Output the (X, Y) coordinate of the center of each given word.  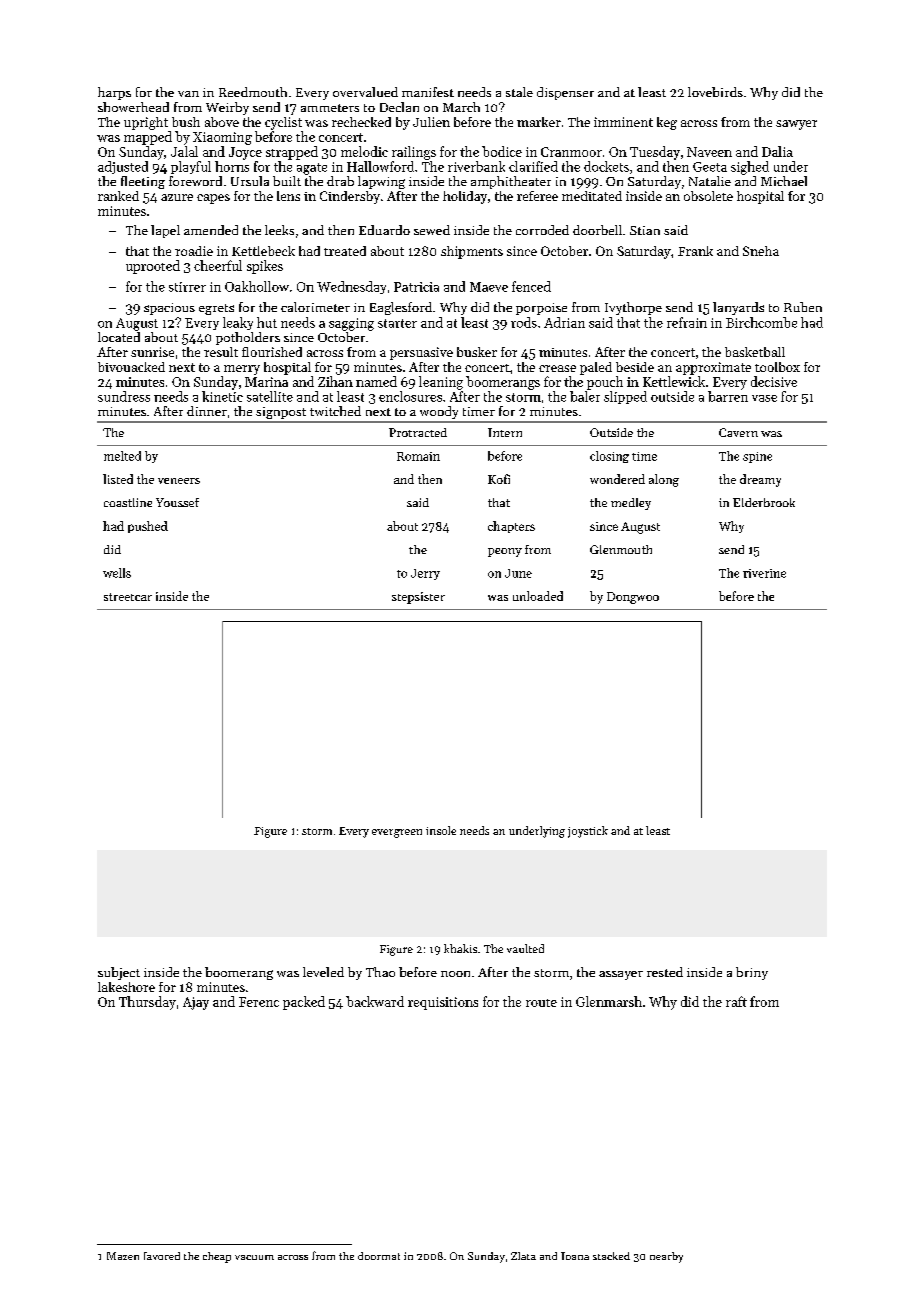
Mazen (123, 1256)
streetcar (128, 597)
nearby (666, 1257)
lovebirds (715, 92)
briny (752, 973)
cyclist (283, 123)
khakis (460, 948)
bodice (502, 151)
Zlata (523, 1256)
